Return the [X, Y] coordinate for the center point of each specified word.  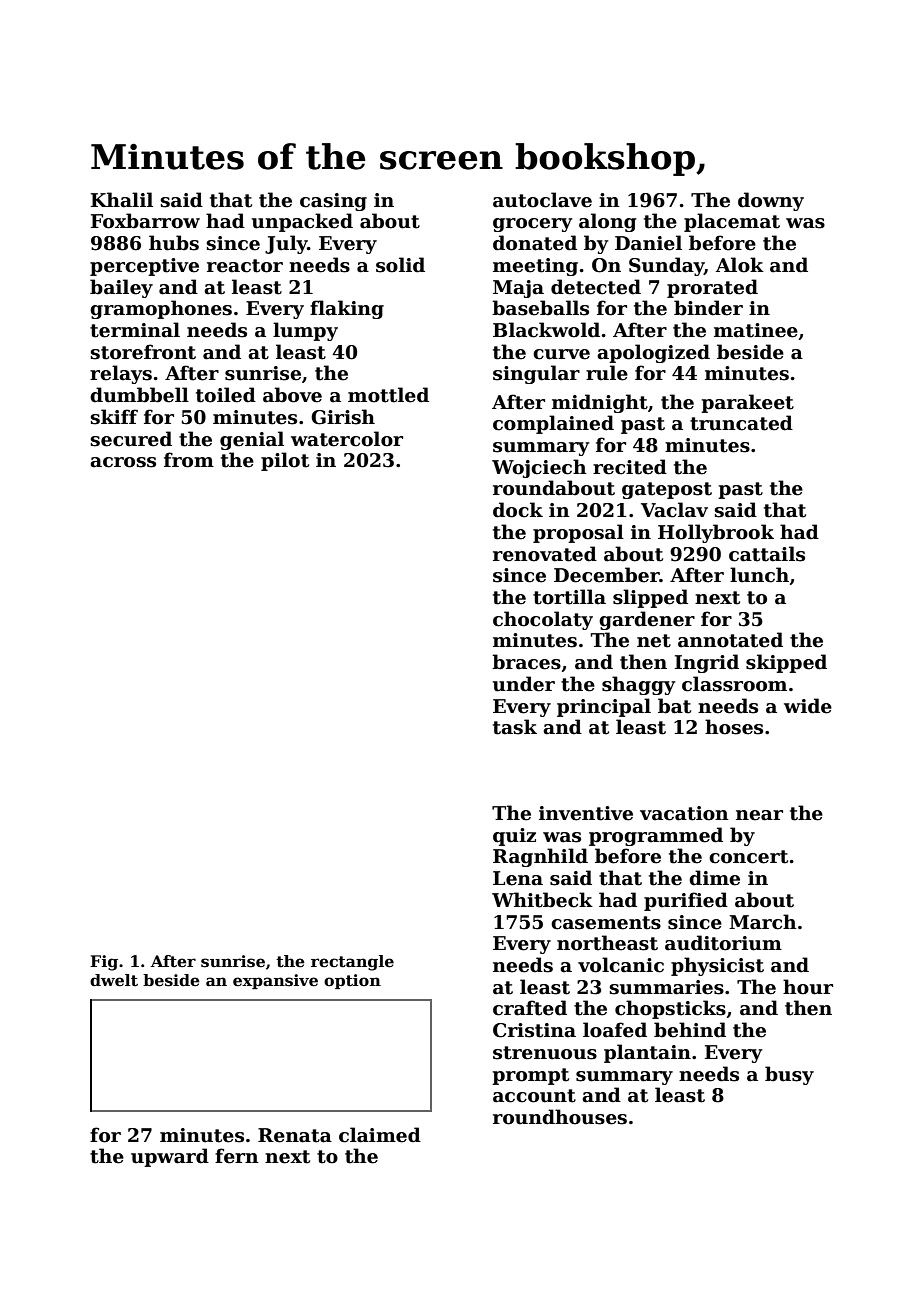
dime [714, 878]
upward [170, 1157]
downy [771, 201]
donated [535, 243]
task [515, 727]
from [189, 460]
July [286, 244]
